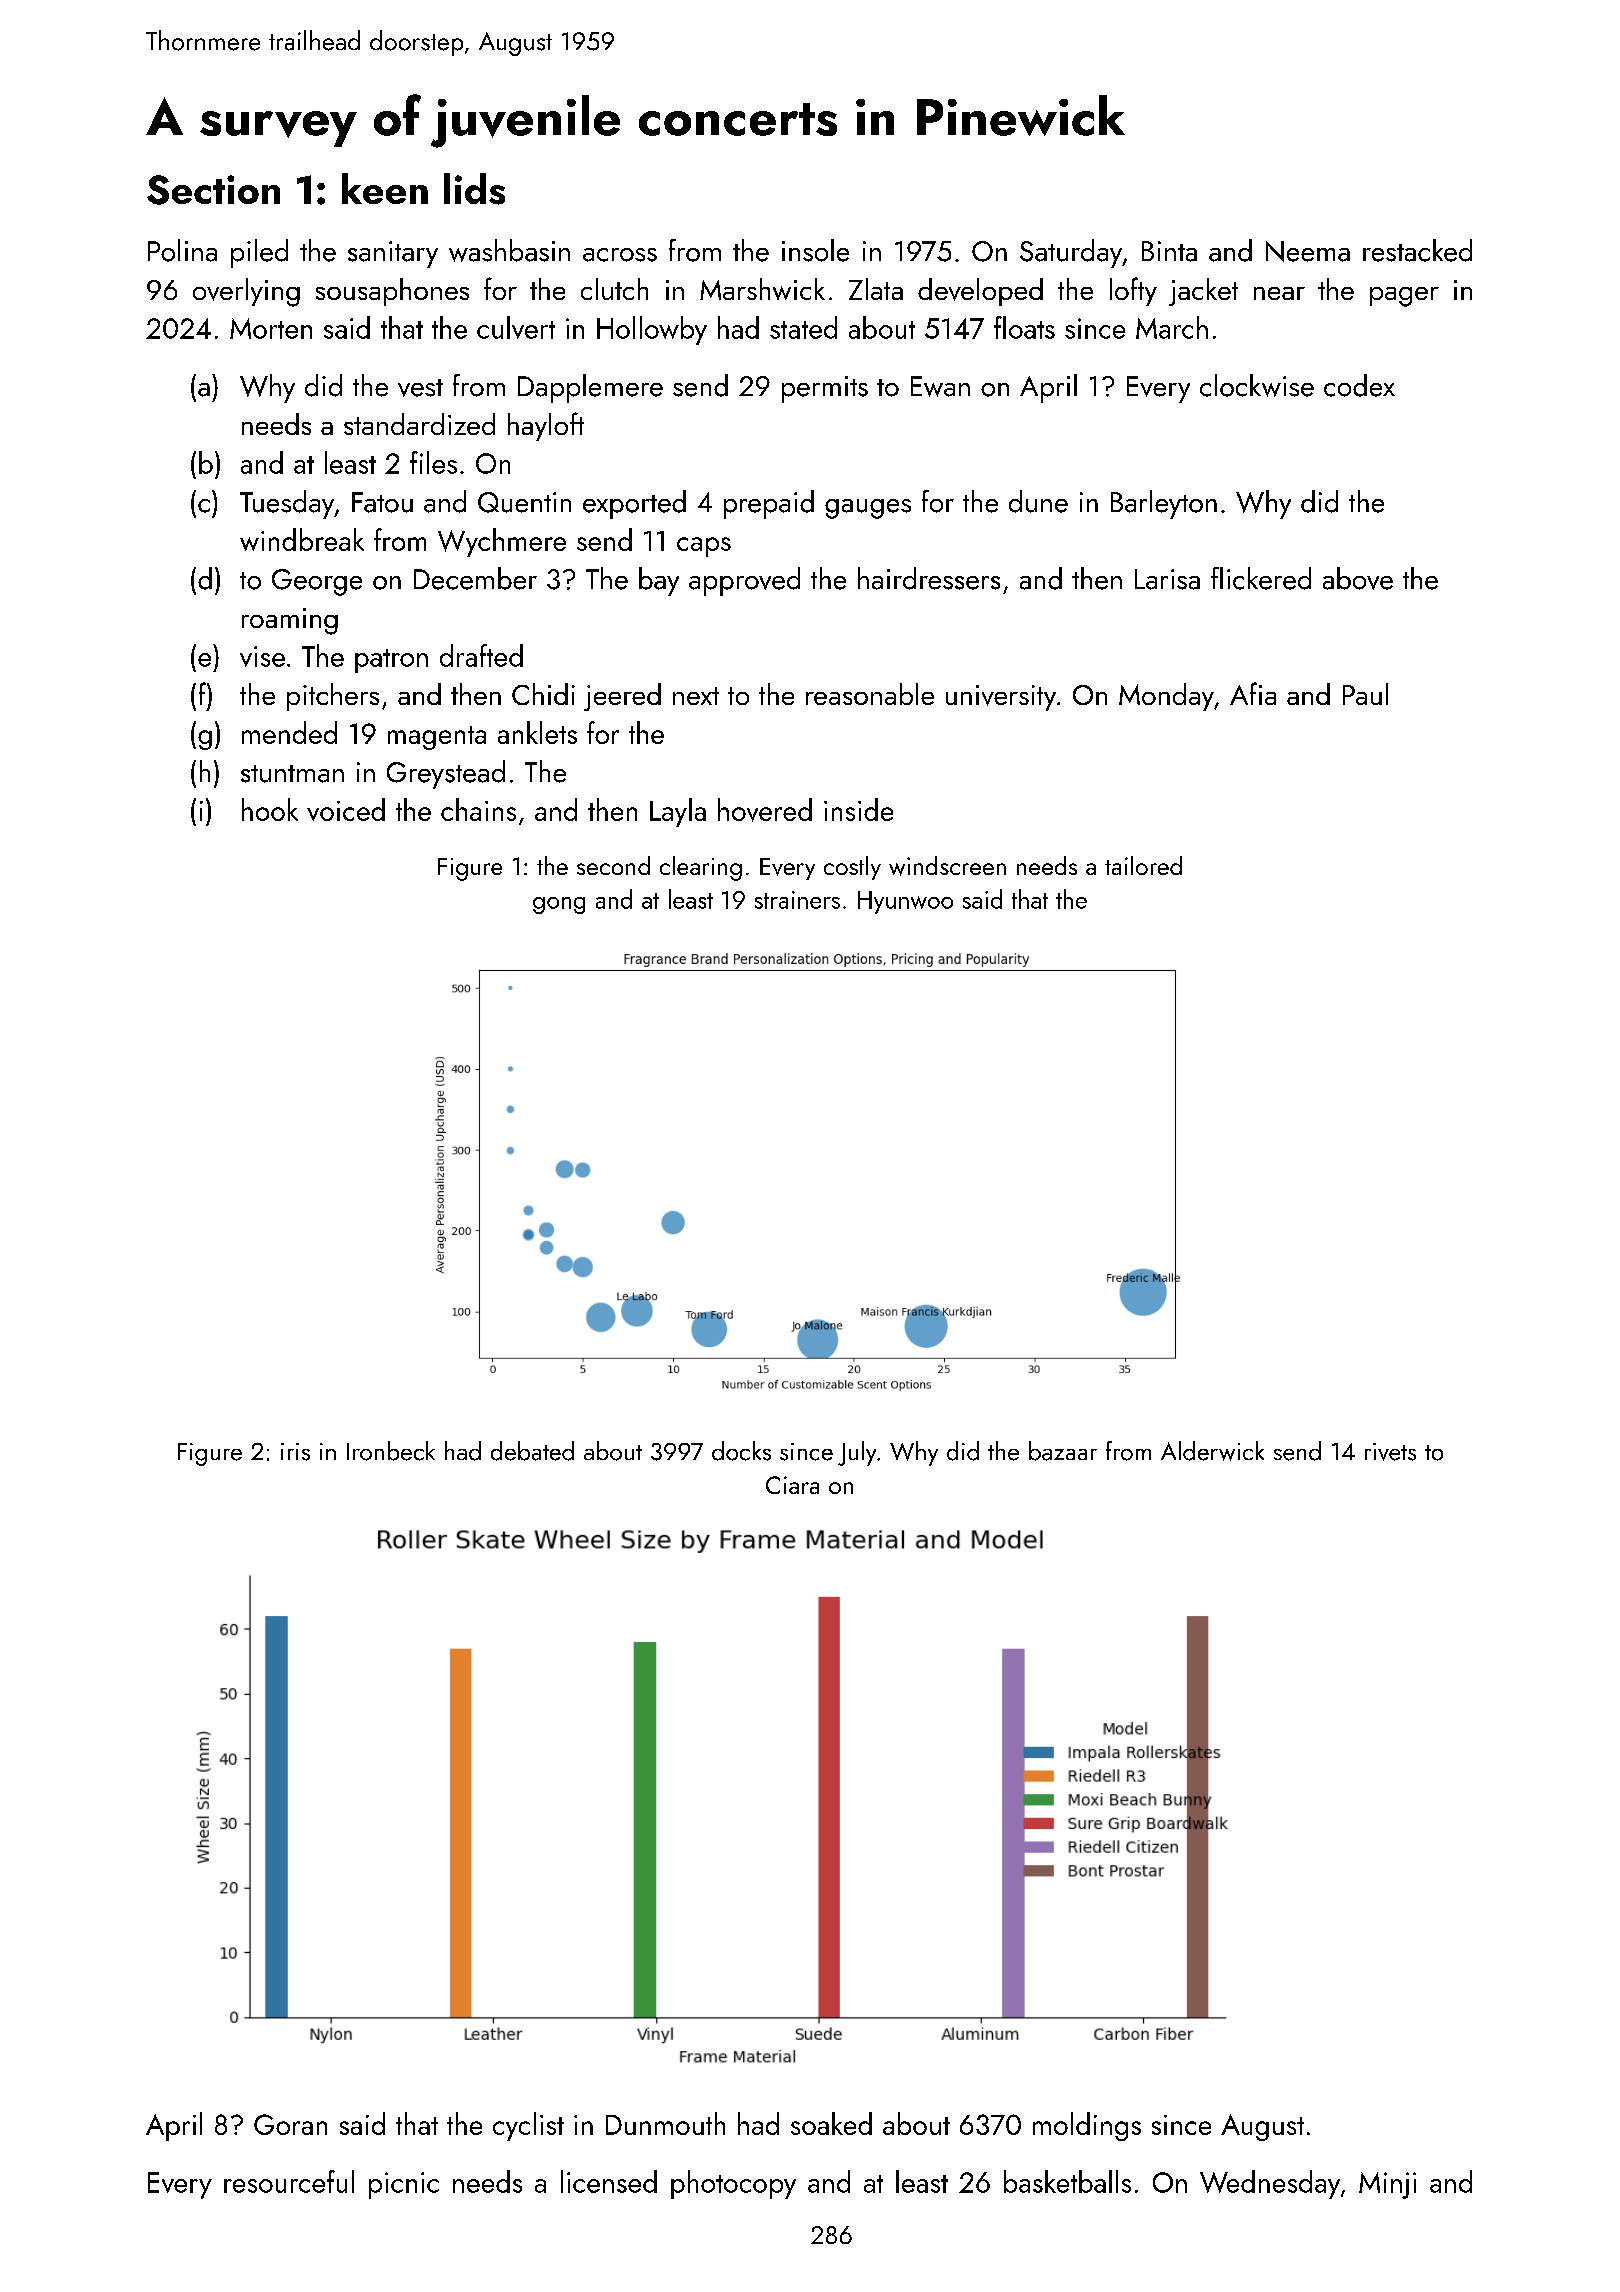 The image size is (1620, 2292). What do you see at coordinates (614, 289) in the document?
I see `clutch` at bounding box center [614, 289].
